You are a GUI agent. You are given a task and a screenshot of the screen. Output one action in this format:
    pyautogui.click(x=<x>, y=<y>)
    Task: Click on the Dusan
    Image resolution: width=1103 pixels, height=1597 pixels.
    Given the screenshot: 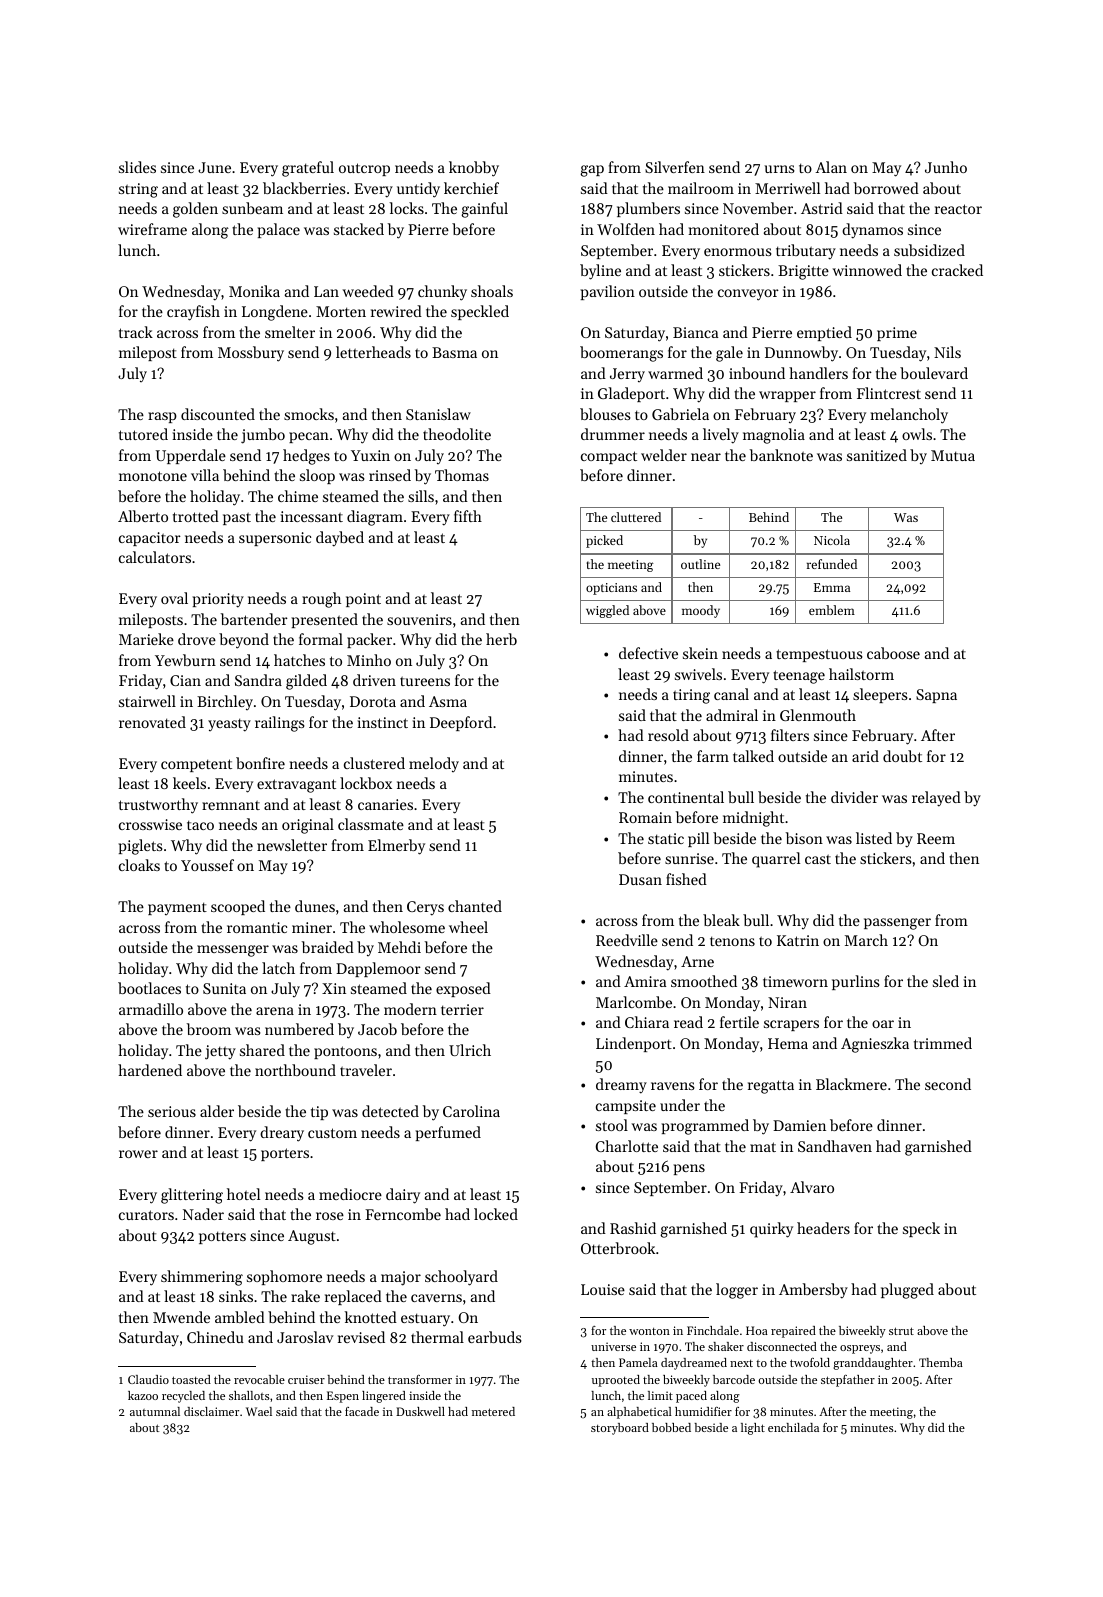 What is the action you would take?
    pyautogui.click(x=640, y=879)
